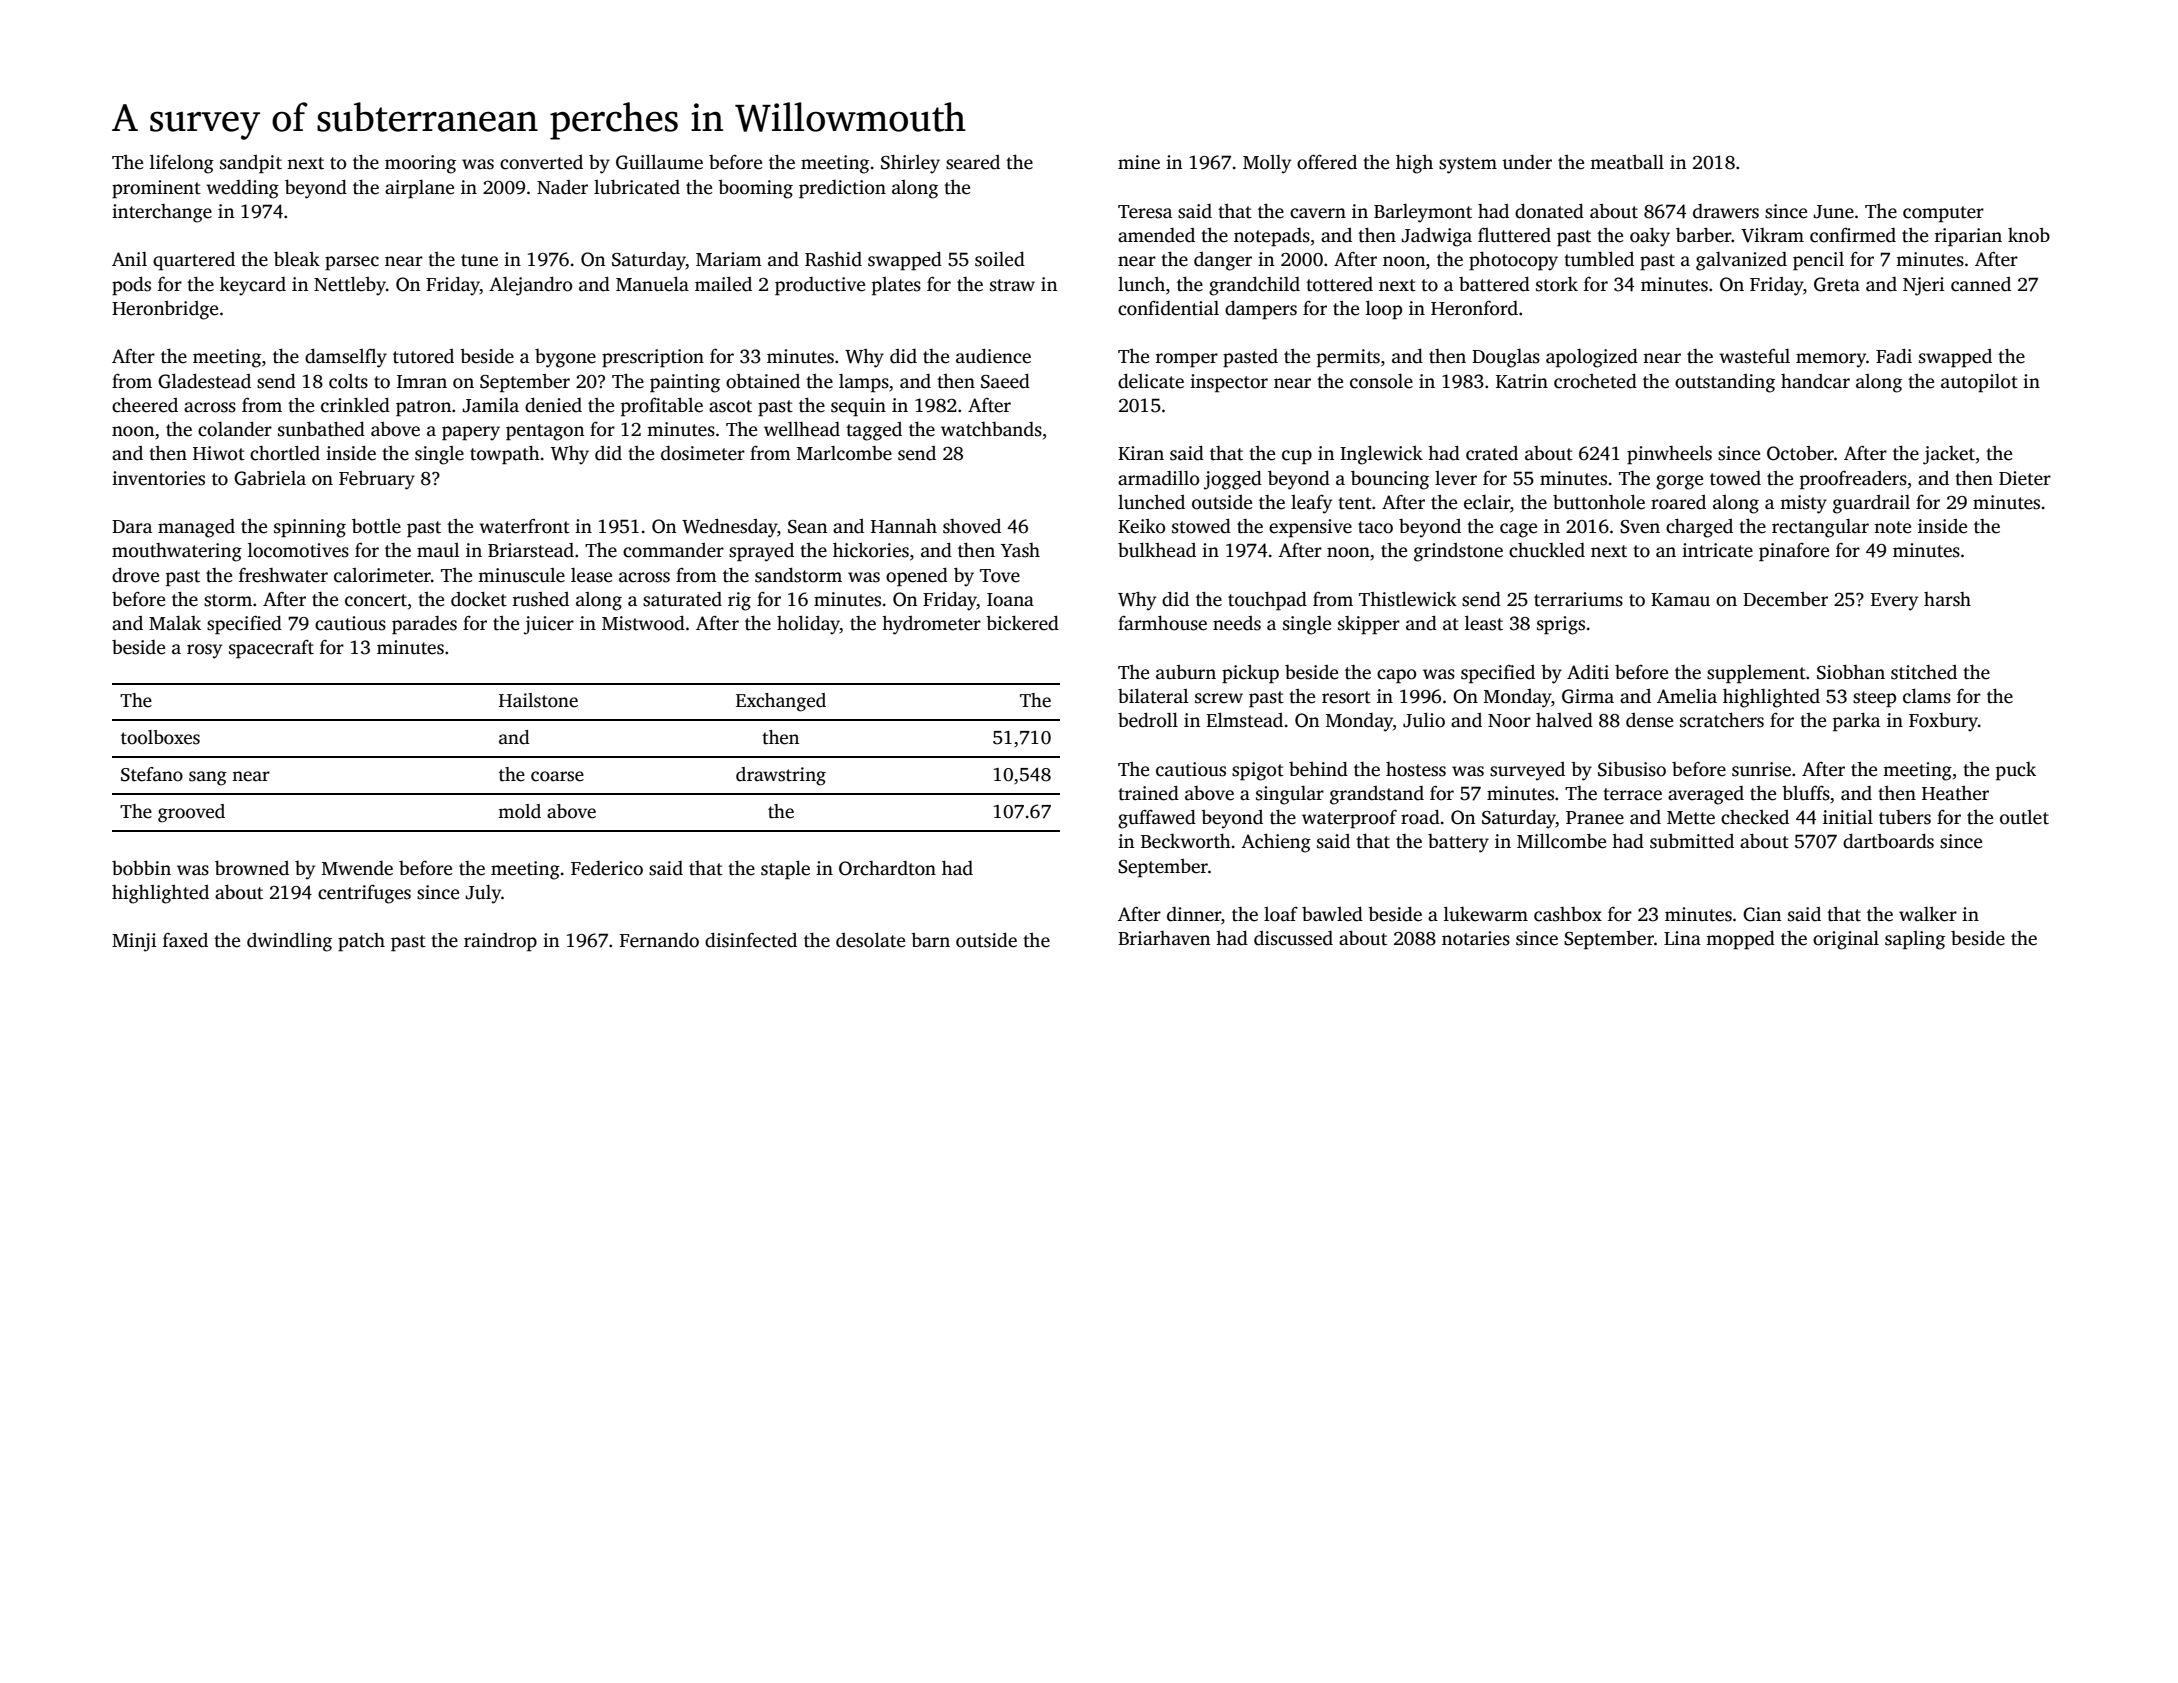 This page has width=2178, height=1683. I want to click on Mistwood, so click(643, 623).
